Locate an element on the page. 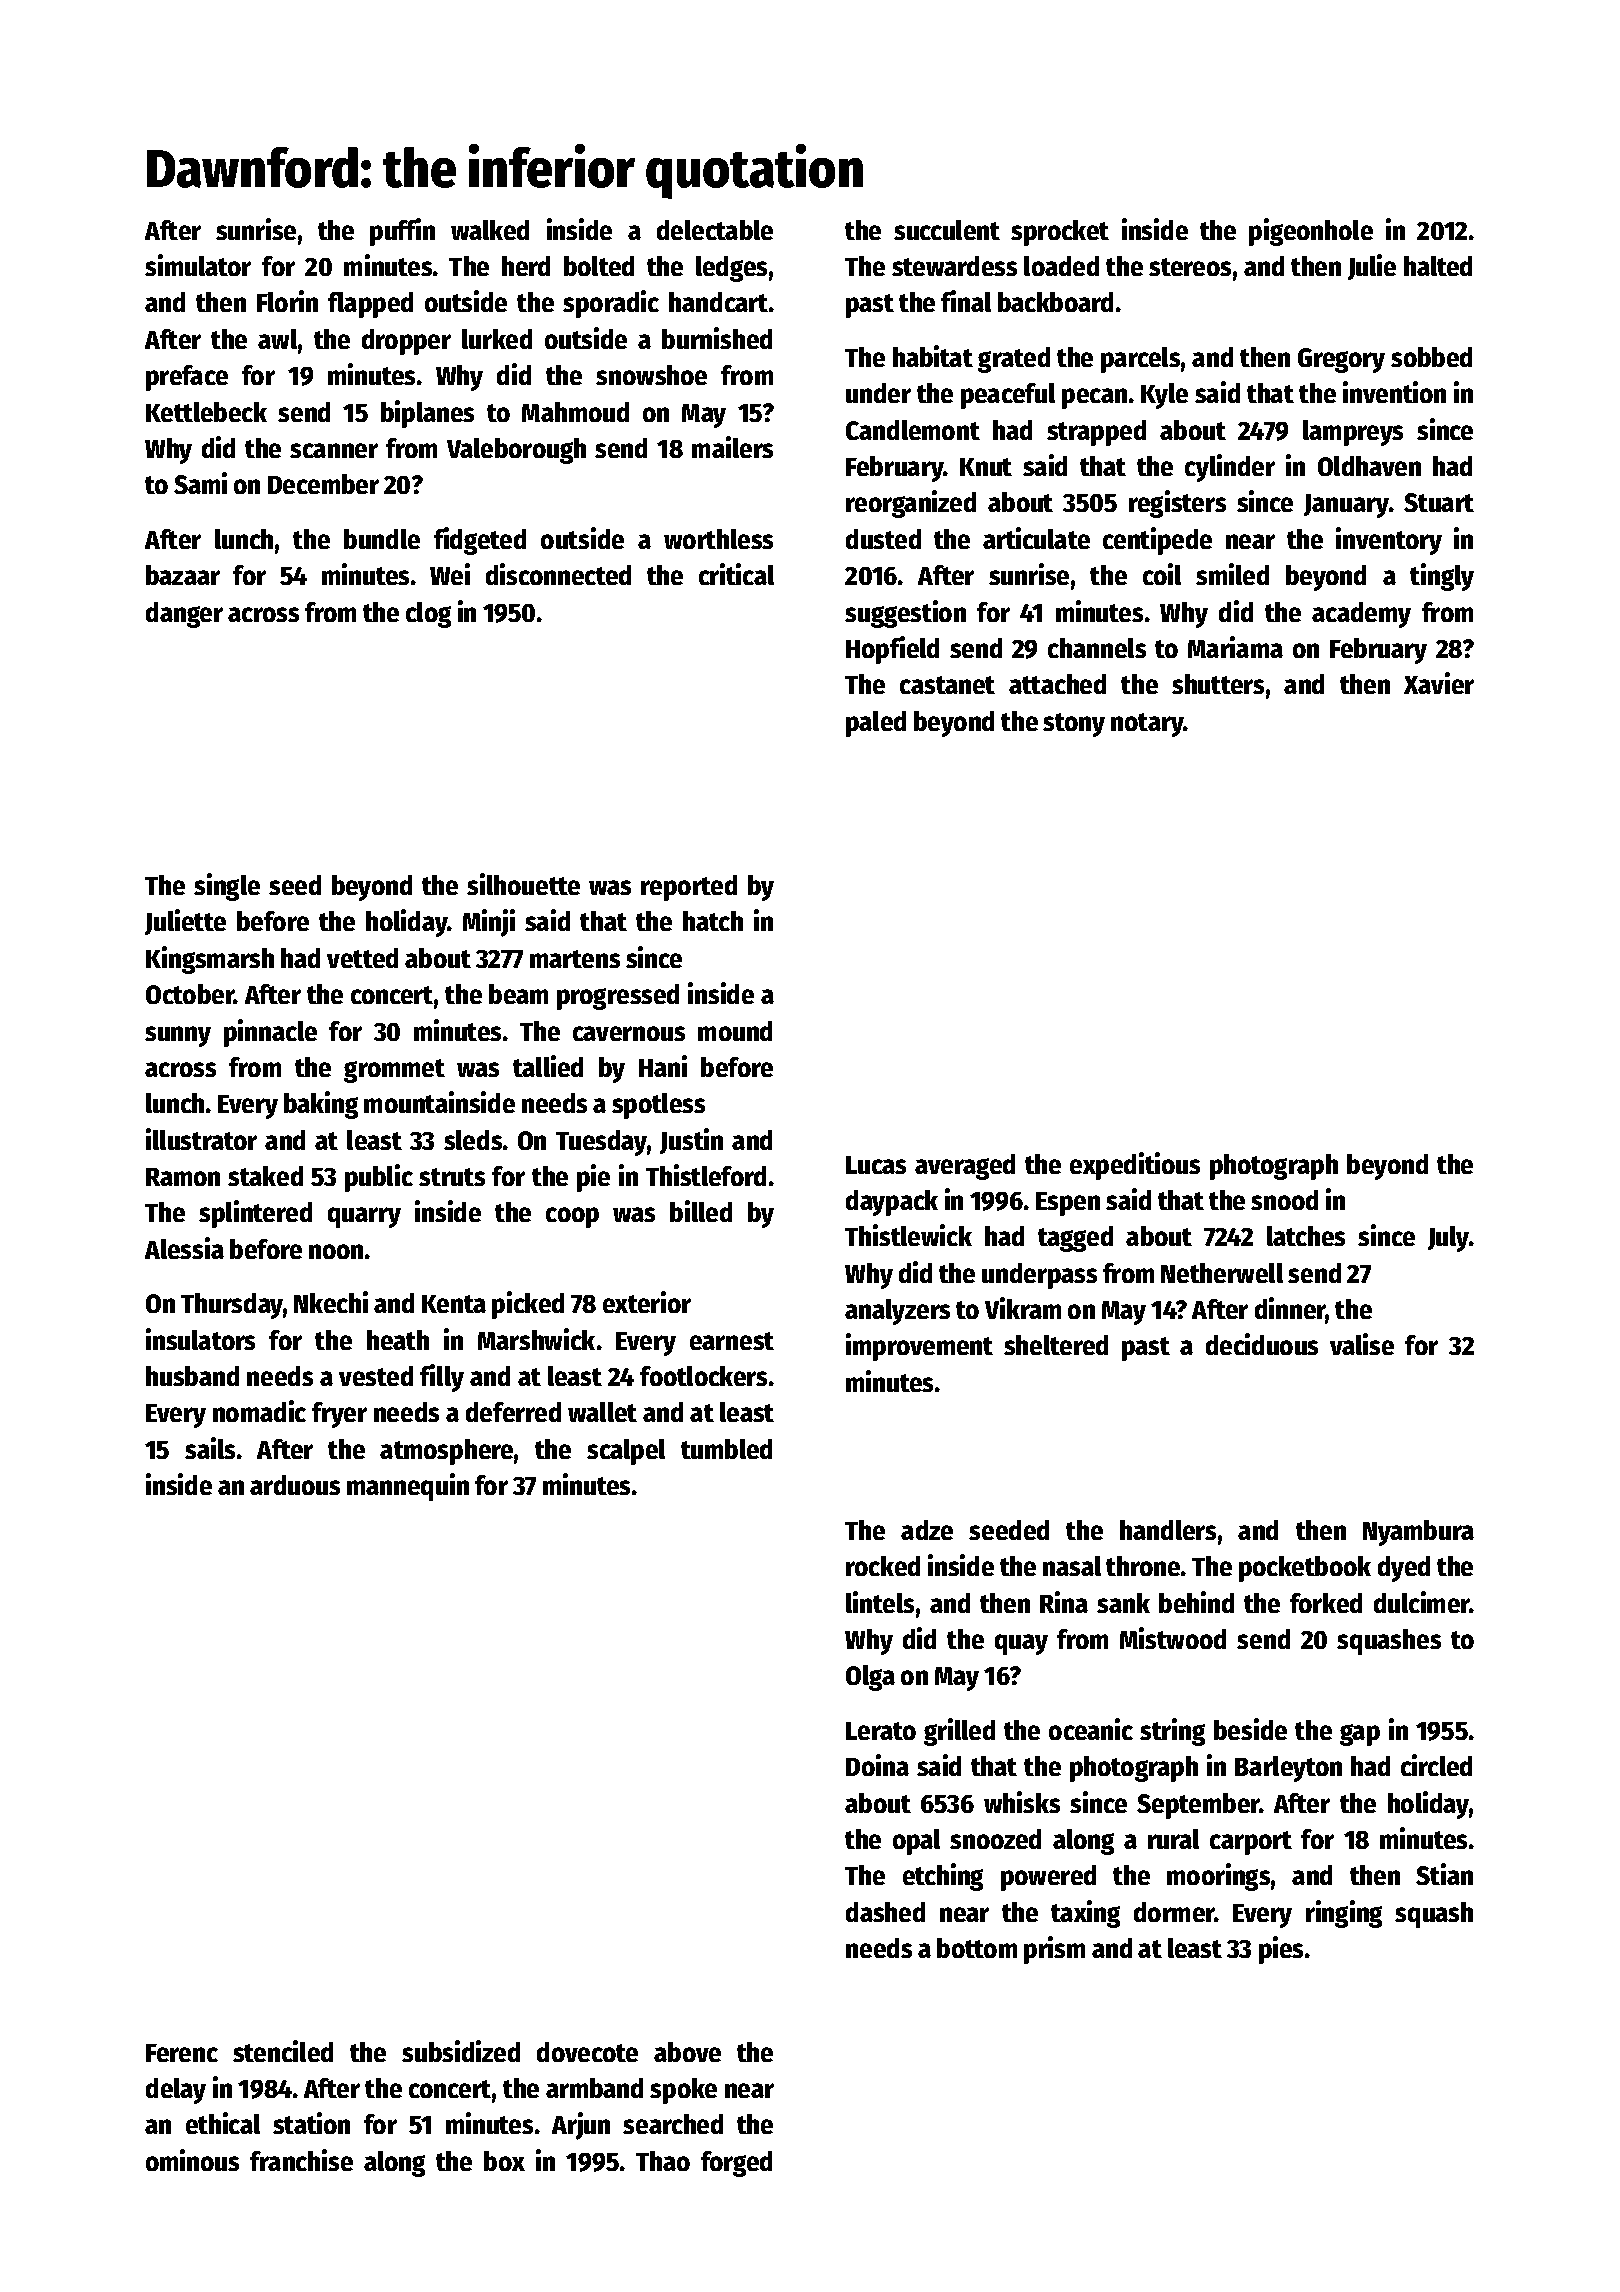 Image resolution: width=1620 pixels, height=2292 pixels. billed is located at coordinates (701, 1211).
